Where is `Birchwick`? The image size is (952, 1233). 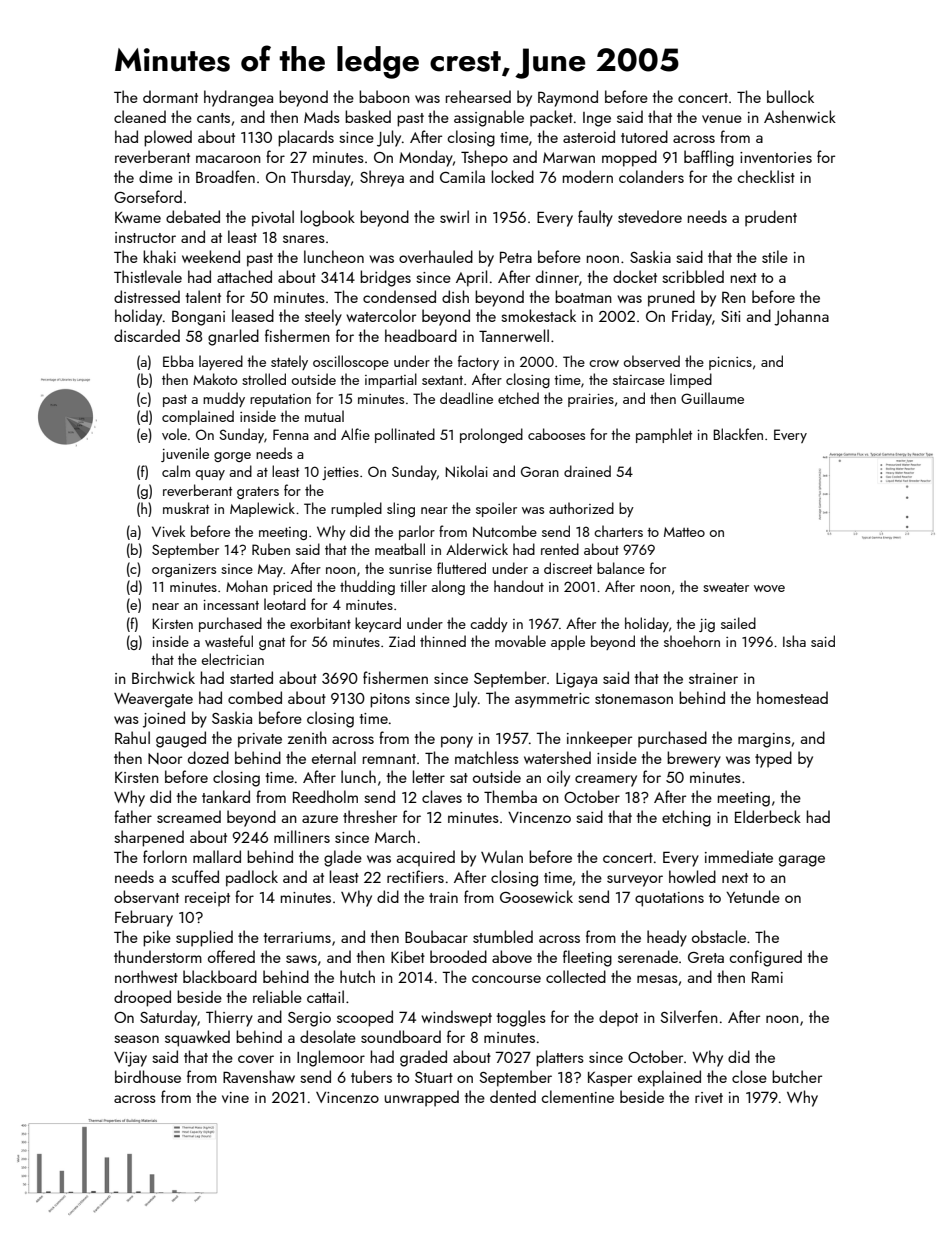
Birchwick is located at coordinates (163, 677).
